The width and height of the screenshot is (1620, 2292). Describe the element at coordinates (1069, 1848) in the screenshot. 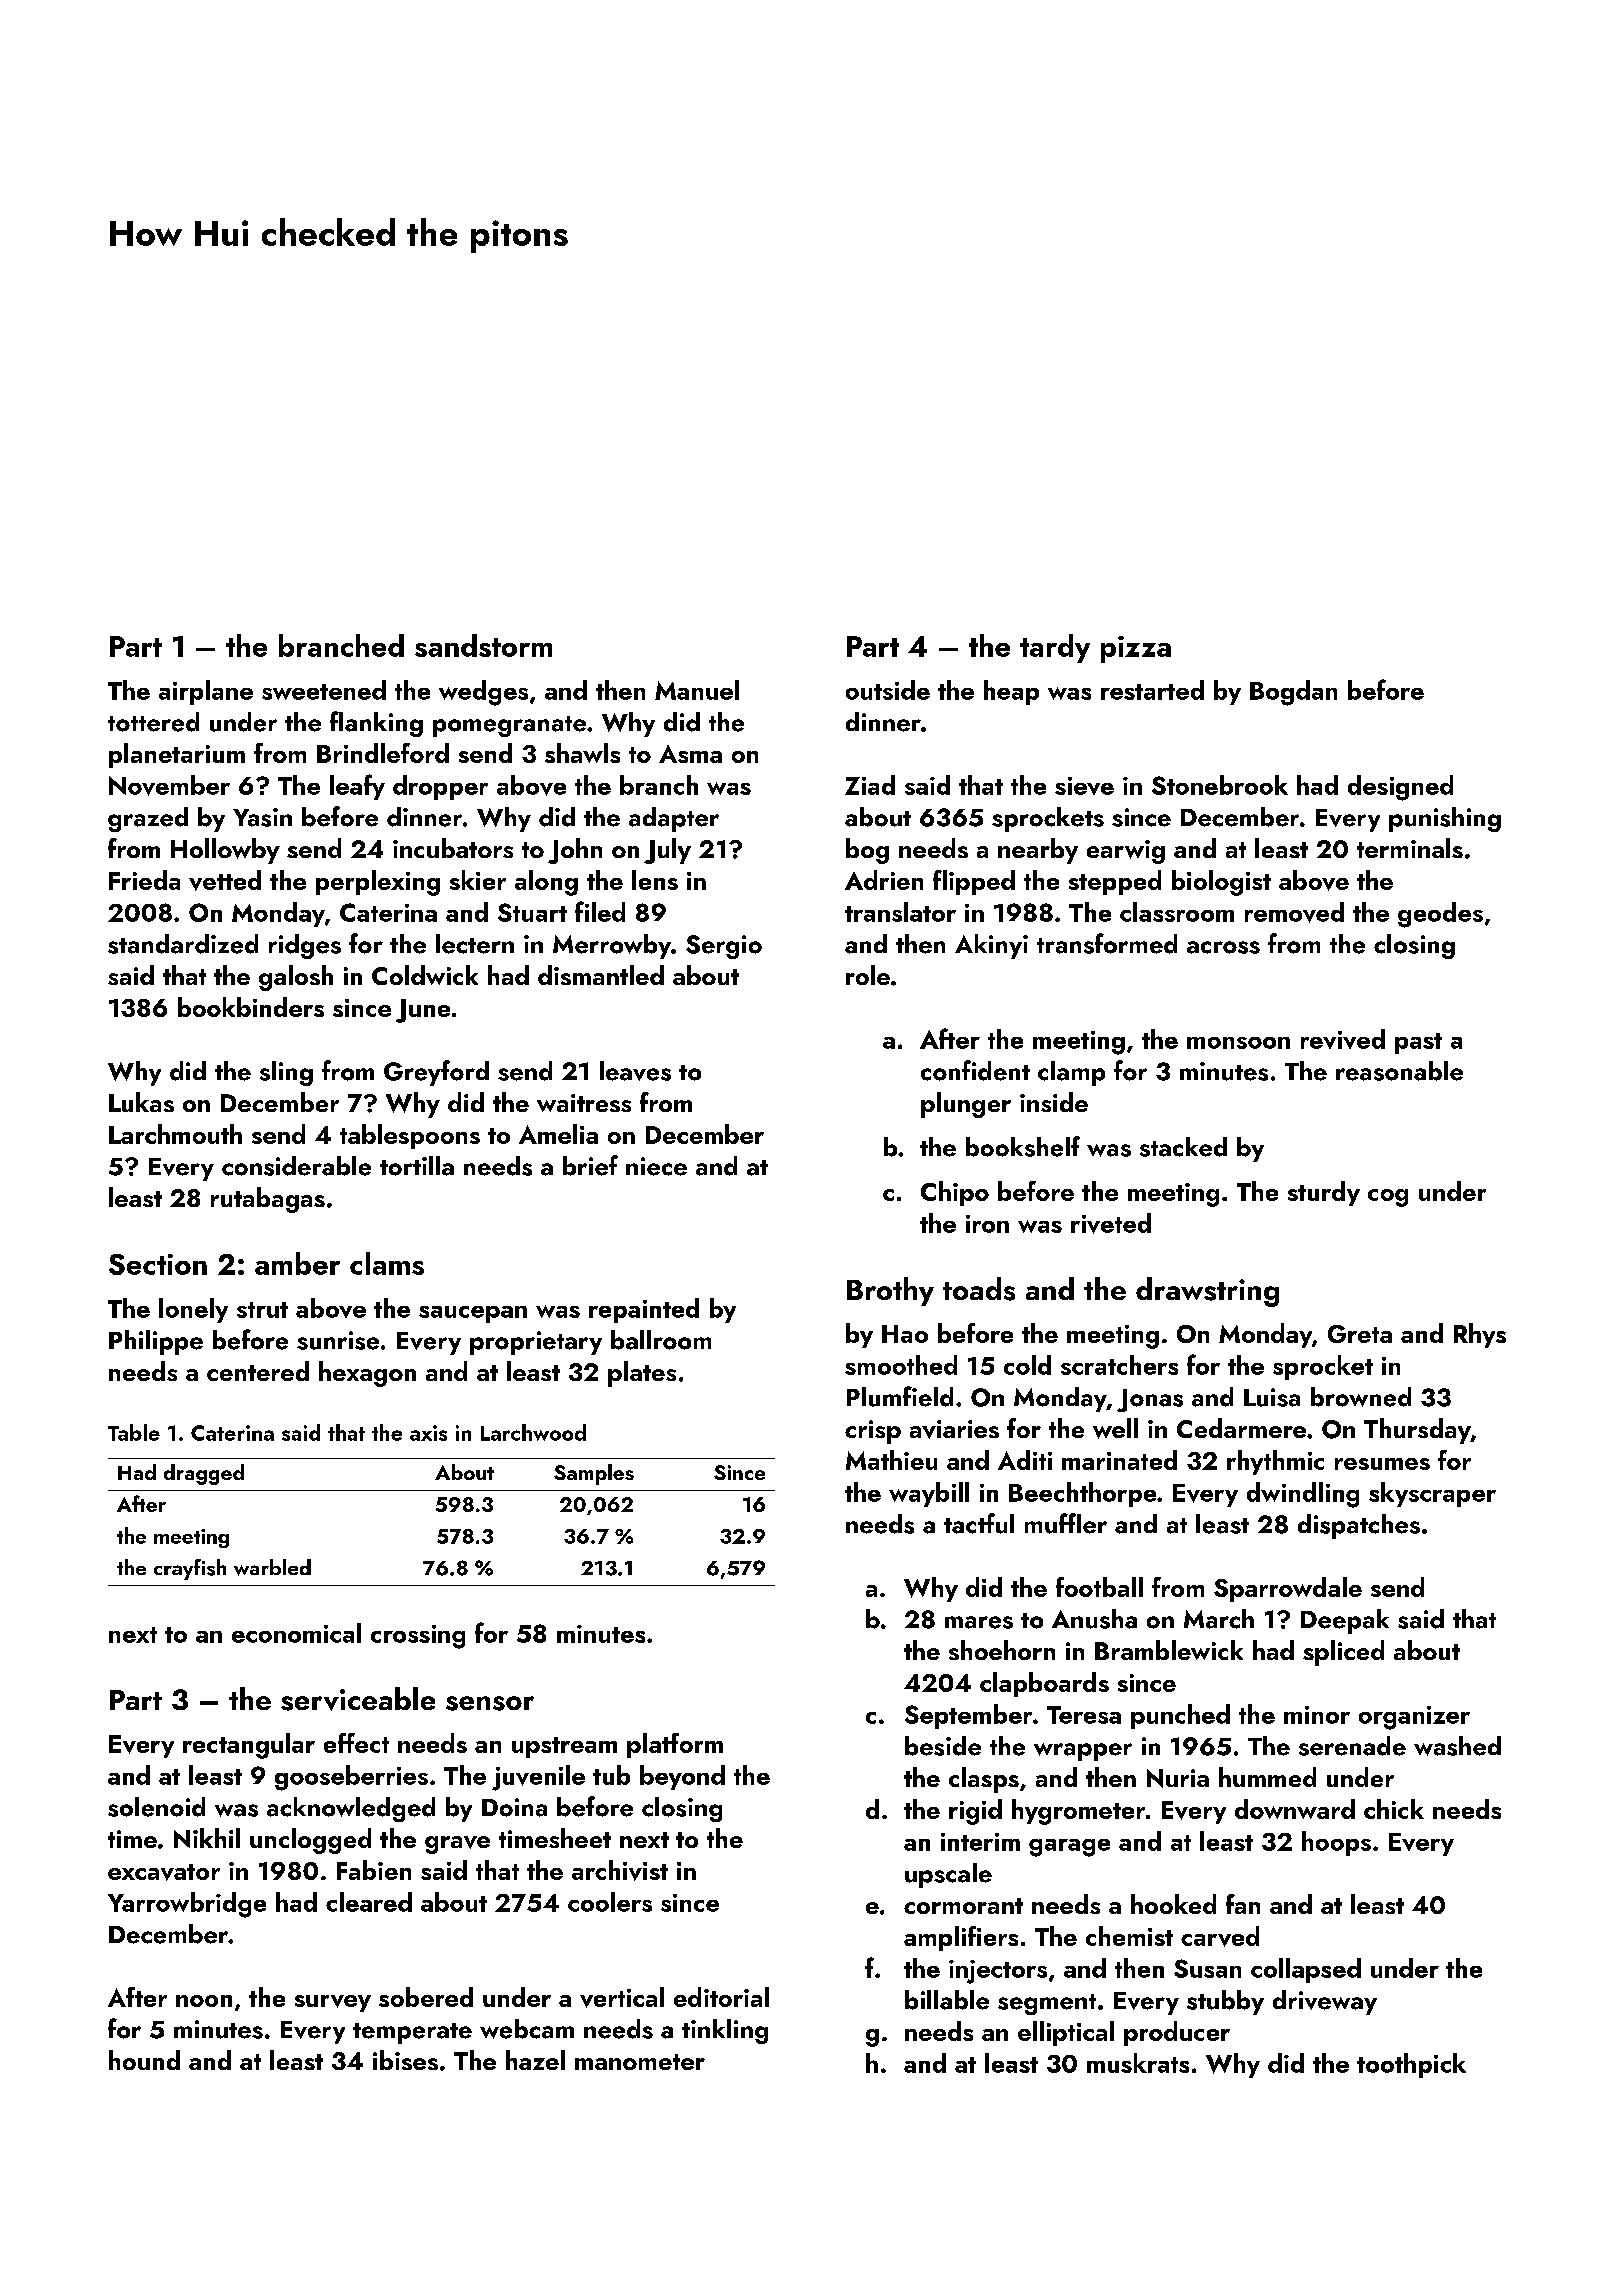

I see `garage` at that location.
